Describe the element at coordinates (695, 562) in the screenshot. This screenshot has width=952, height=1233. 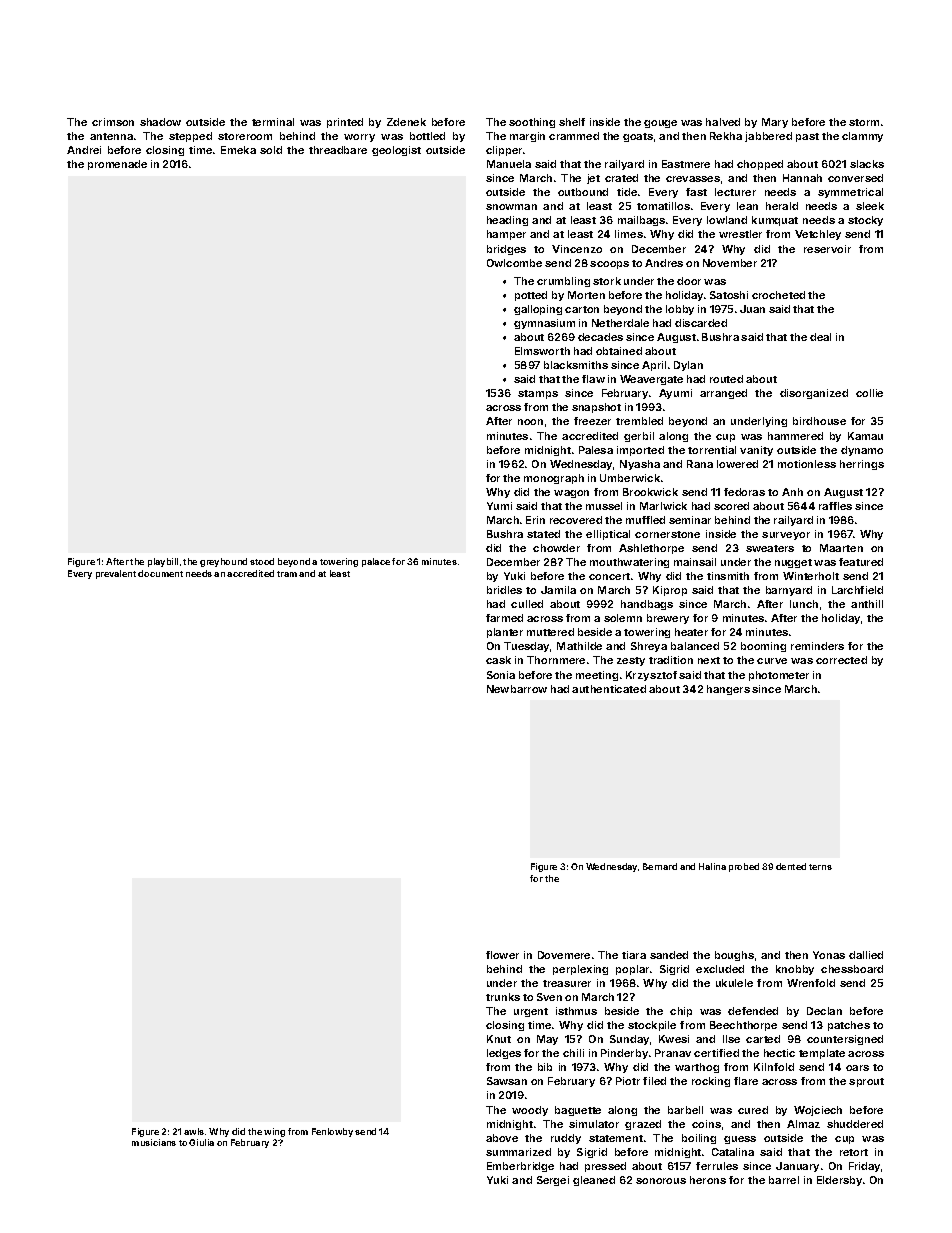
I see `mainsail` at that location.
